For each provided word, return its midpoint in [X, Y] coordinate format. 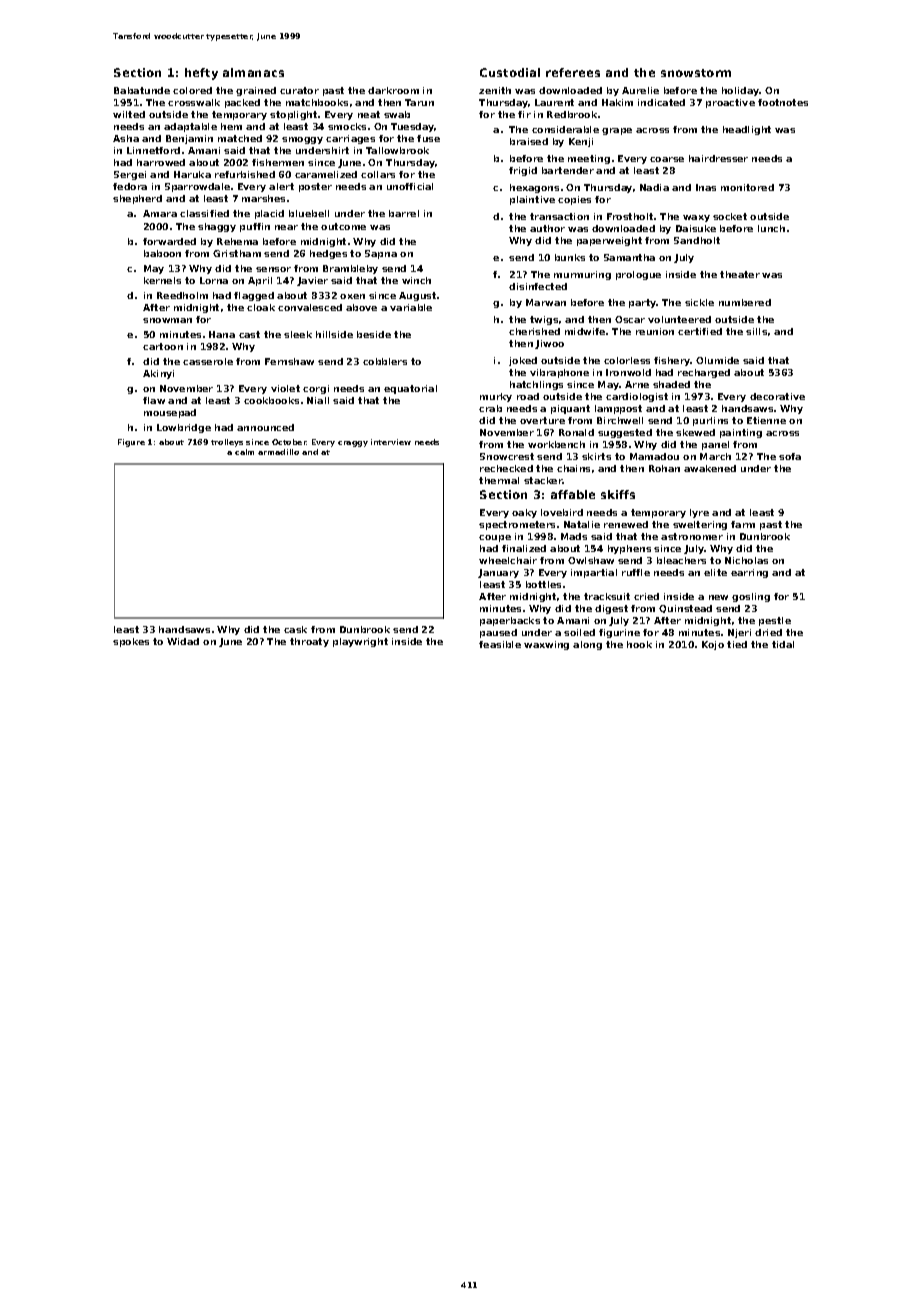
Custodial [510, 72]
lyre [699, 513]
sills [756, 331]
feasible [500, 644]
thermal [499, 480]
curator [299, 90]
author [547, 228]
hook [639, 644]
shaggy [217, 227]
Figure [131, 443]
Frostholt [630, 216]
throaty [309, 642]
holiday [740, 91]
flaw [154, 400]
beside [374, 334]
